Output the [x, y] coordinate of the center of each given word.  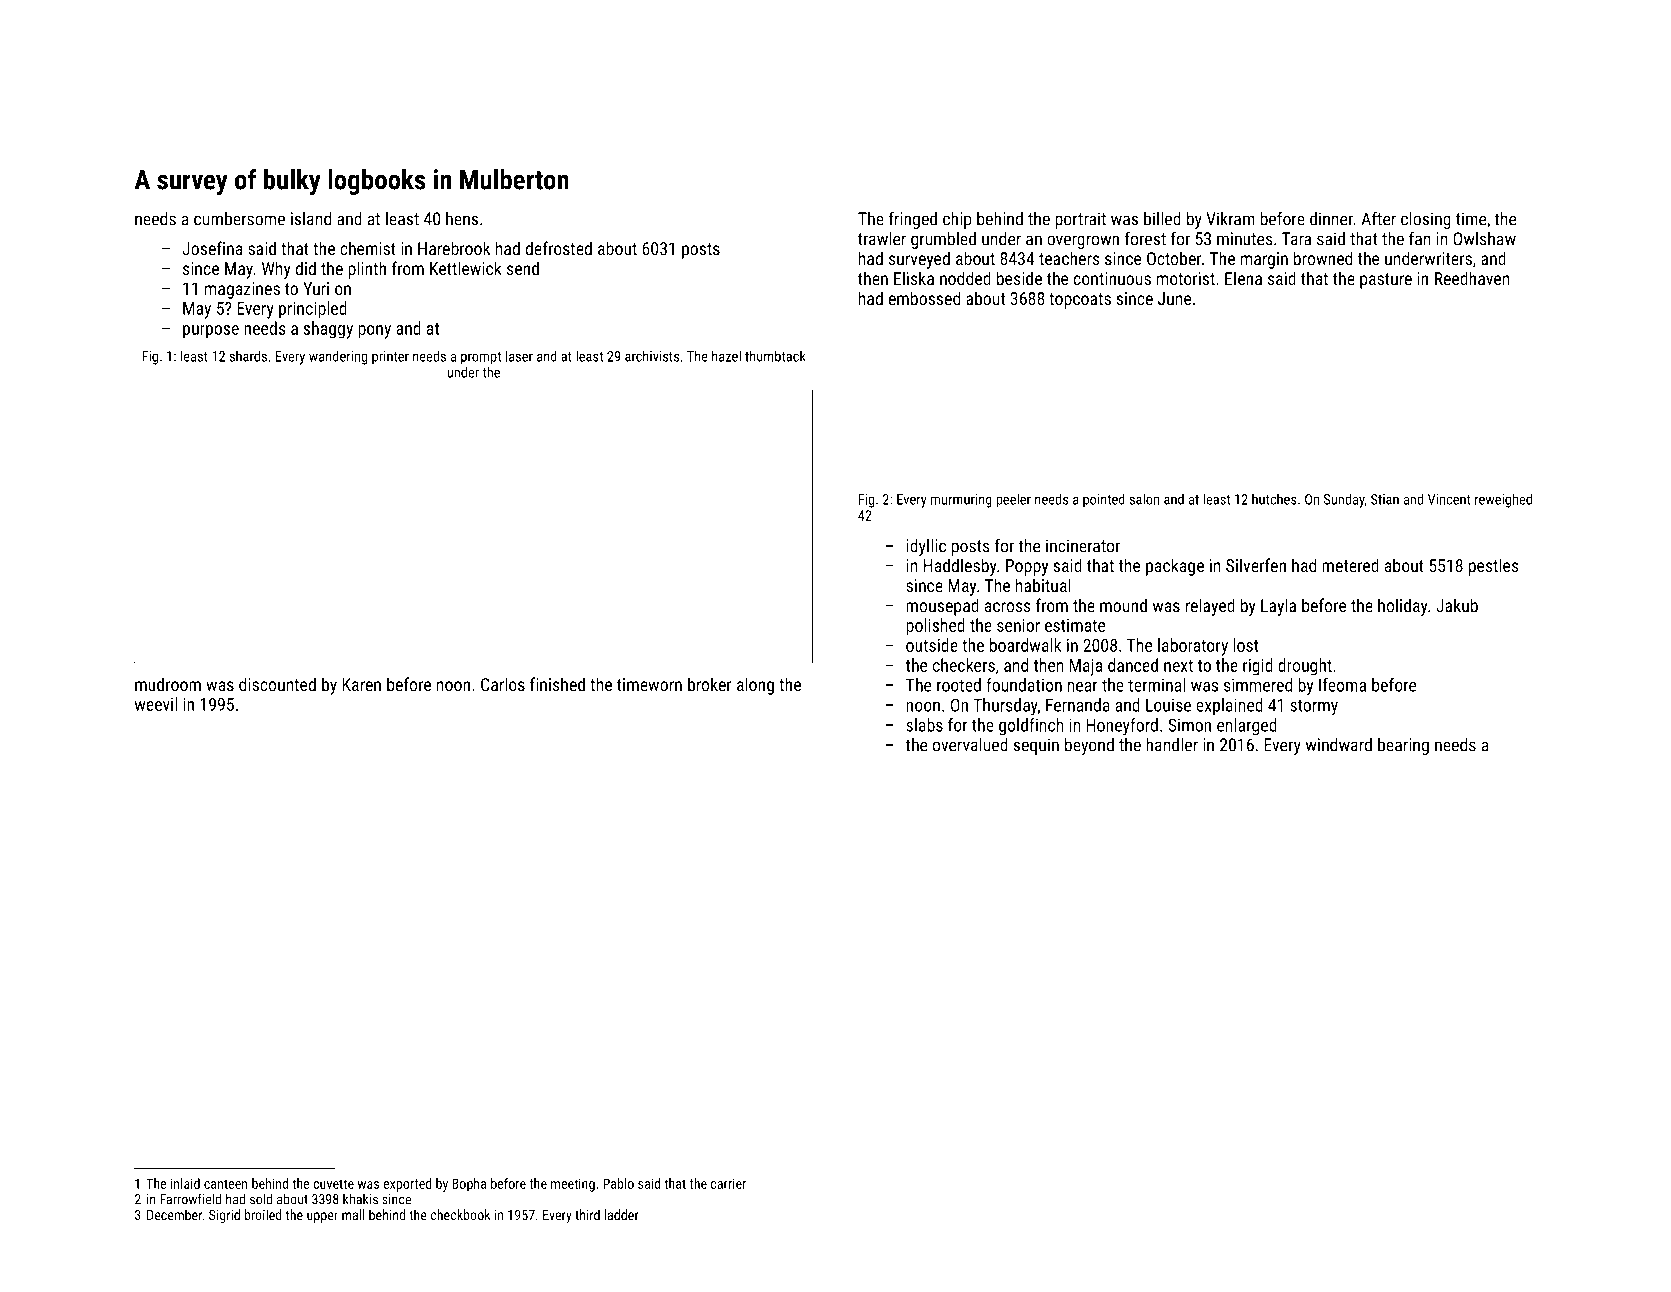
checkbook [460, 1214]
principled [313, 310]
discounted [277, 684]
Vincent [1449, 499]
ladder [622, 1214]
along [755, 686]
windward [1339, 745]
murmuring [961, 501]
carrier [728, 1183]
